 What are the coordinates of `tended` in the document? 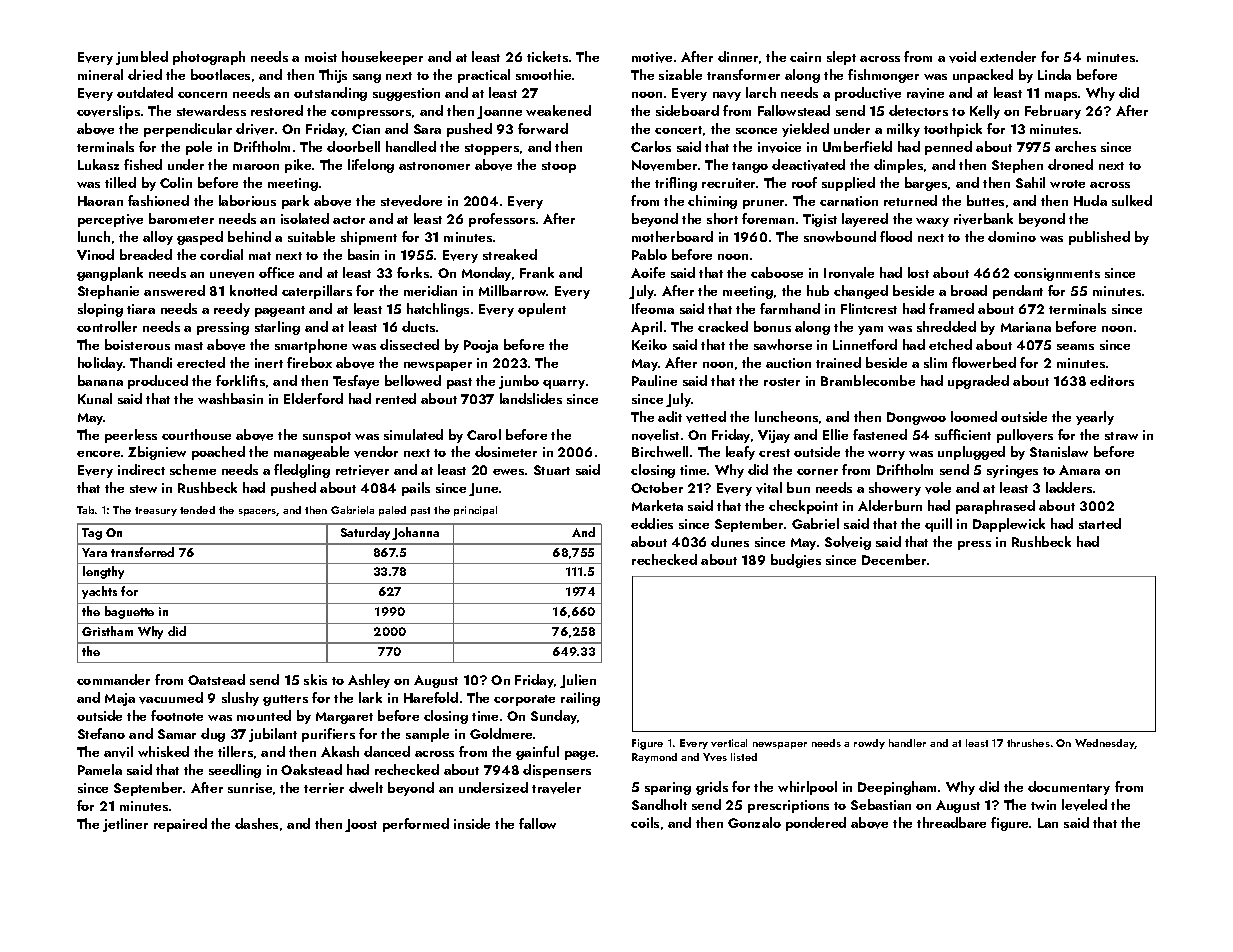 It's located at (197, 510).
